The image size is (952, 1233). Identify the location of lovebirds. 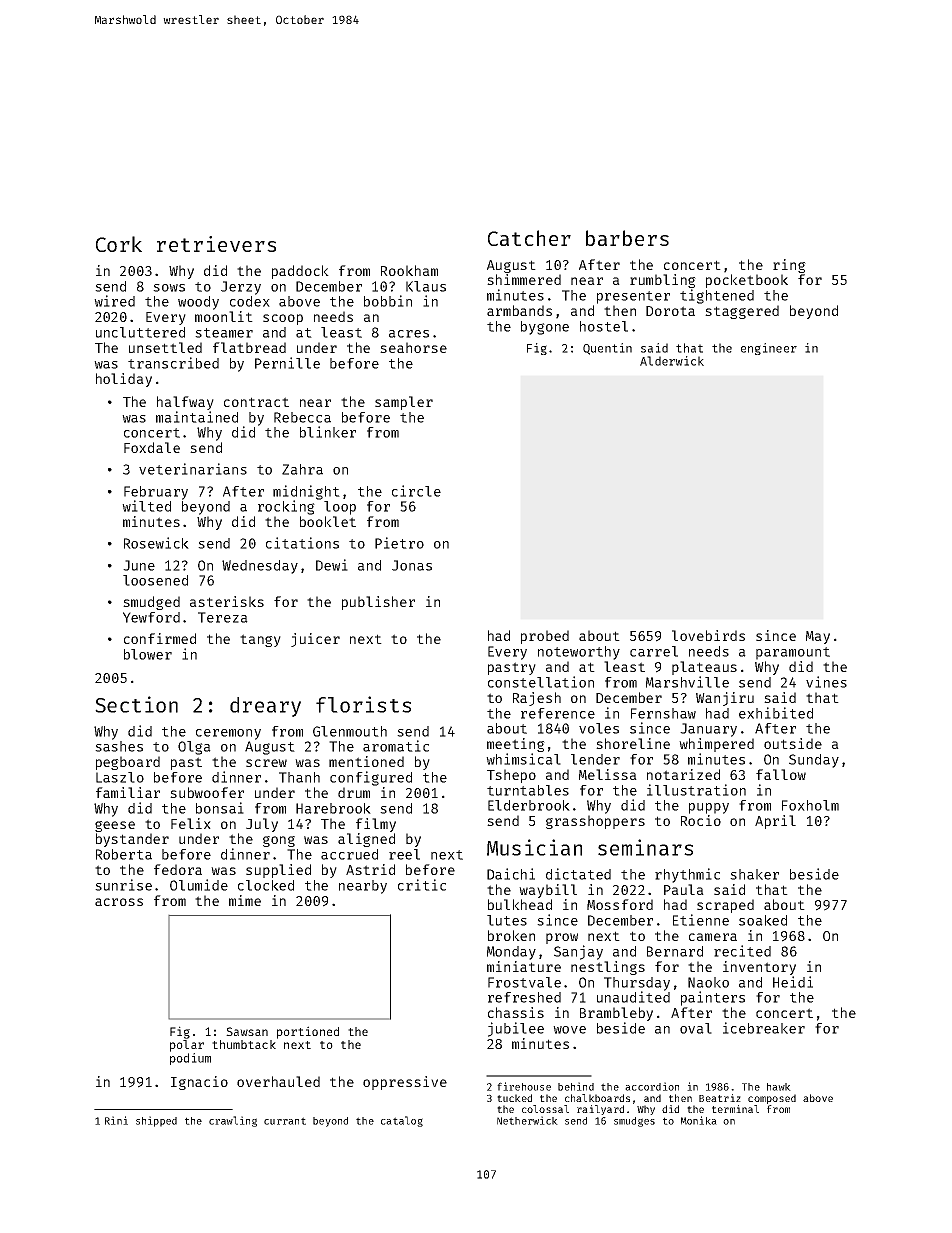
(708, 635).
